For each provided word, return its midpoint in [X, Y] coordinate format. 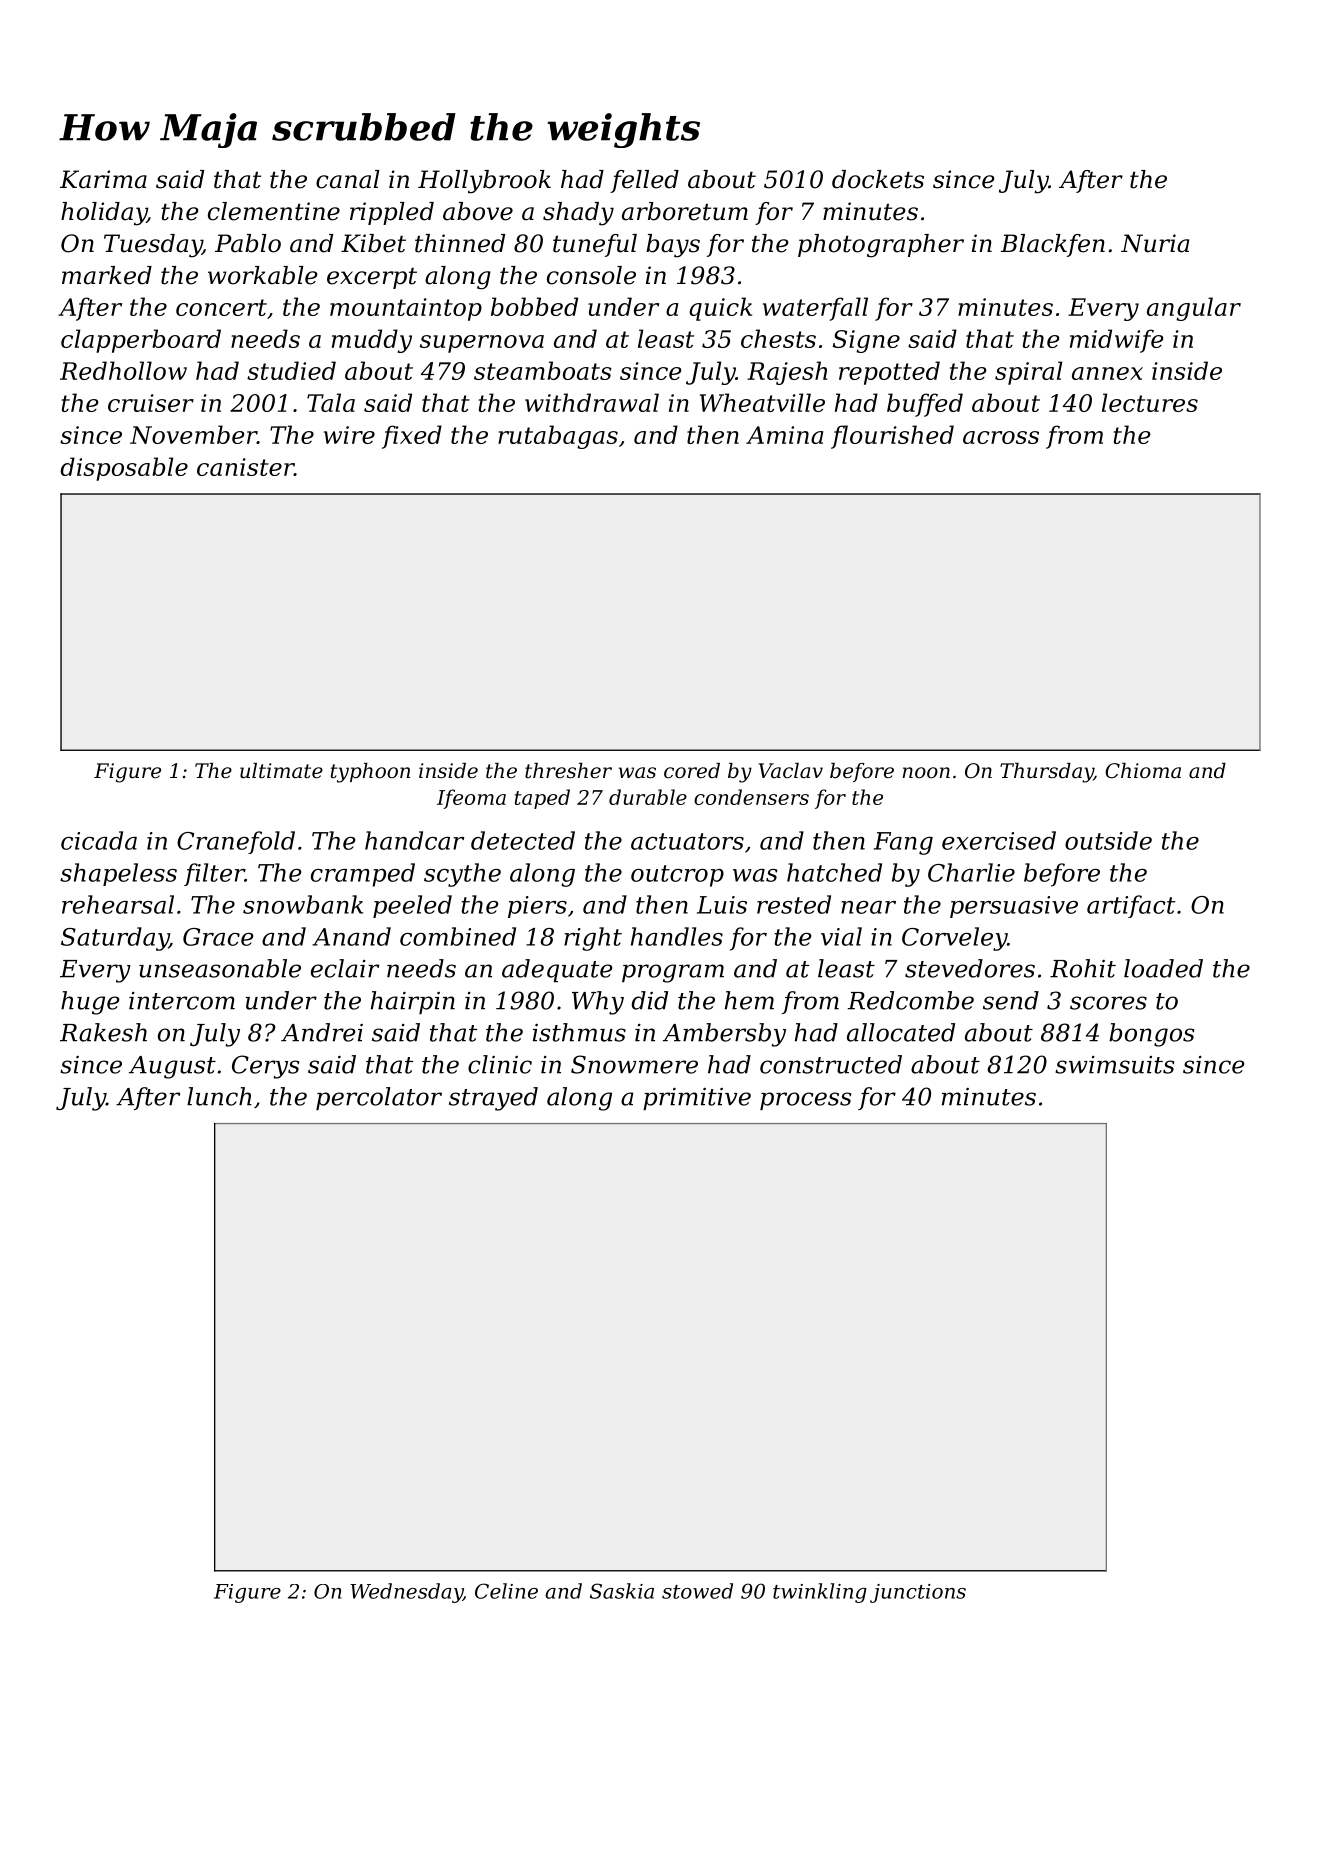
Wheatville [762, 402]
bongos [1151, 1035]
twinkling [820, 1593]
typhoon [370, 773]
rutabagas [558, 437]
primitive [697, 1098]
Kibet [373, 243]
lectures [1150, 402]
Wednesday [406, 1593]
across [1001, 437]
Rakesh [103, 1032]
